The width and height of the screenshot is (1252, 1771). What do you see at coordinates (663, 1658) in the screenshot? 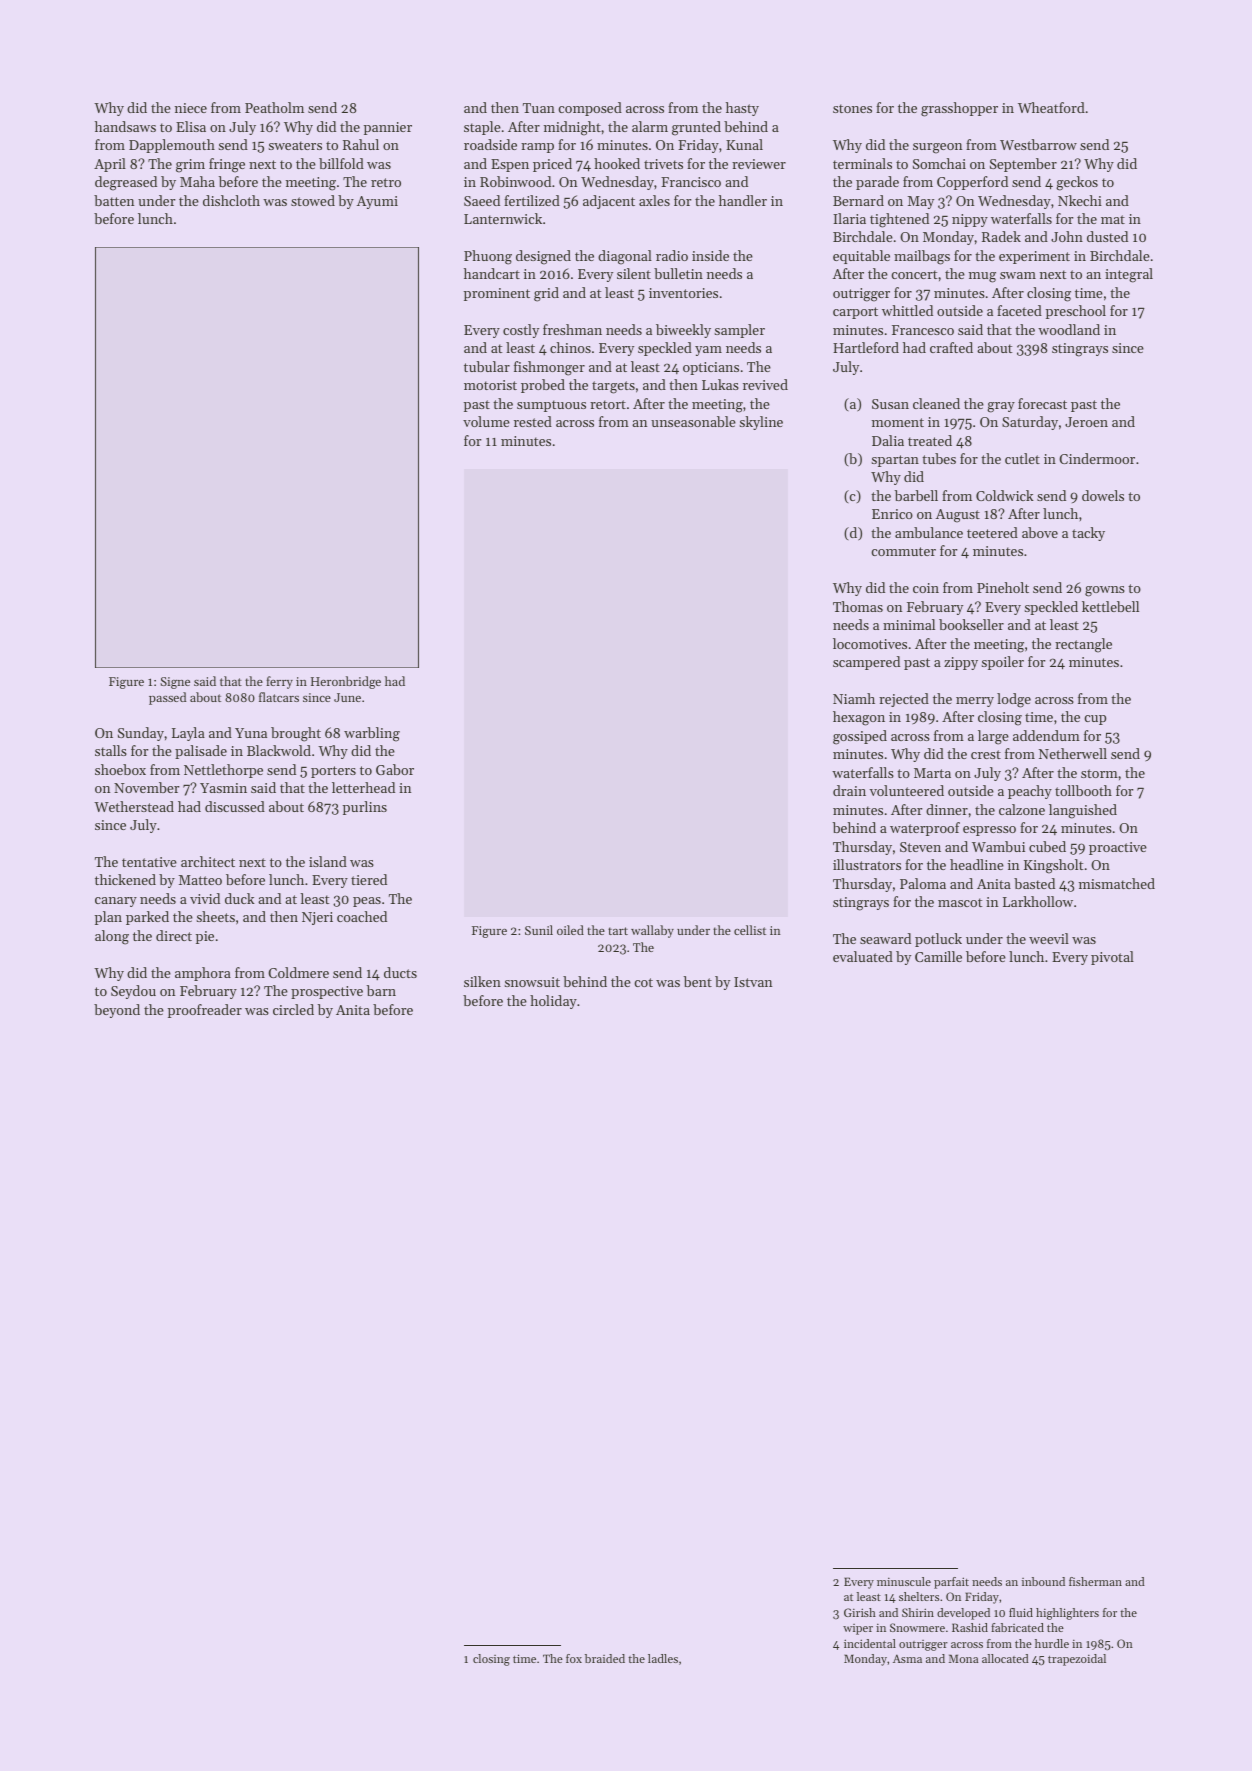
I see `ladles` at bounding box center [663, 1658].
